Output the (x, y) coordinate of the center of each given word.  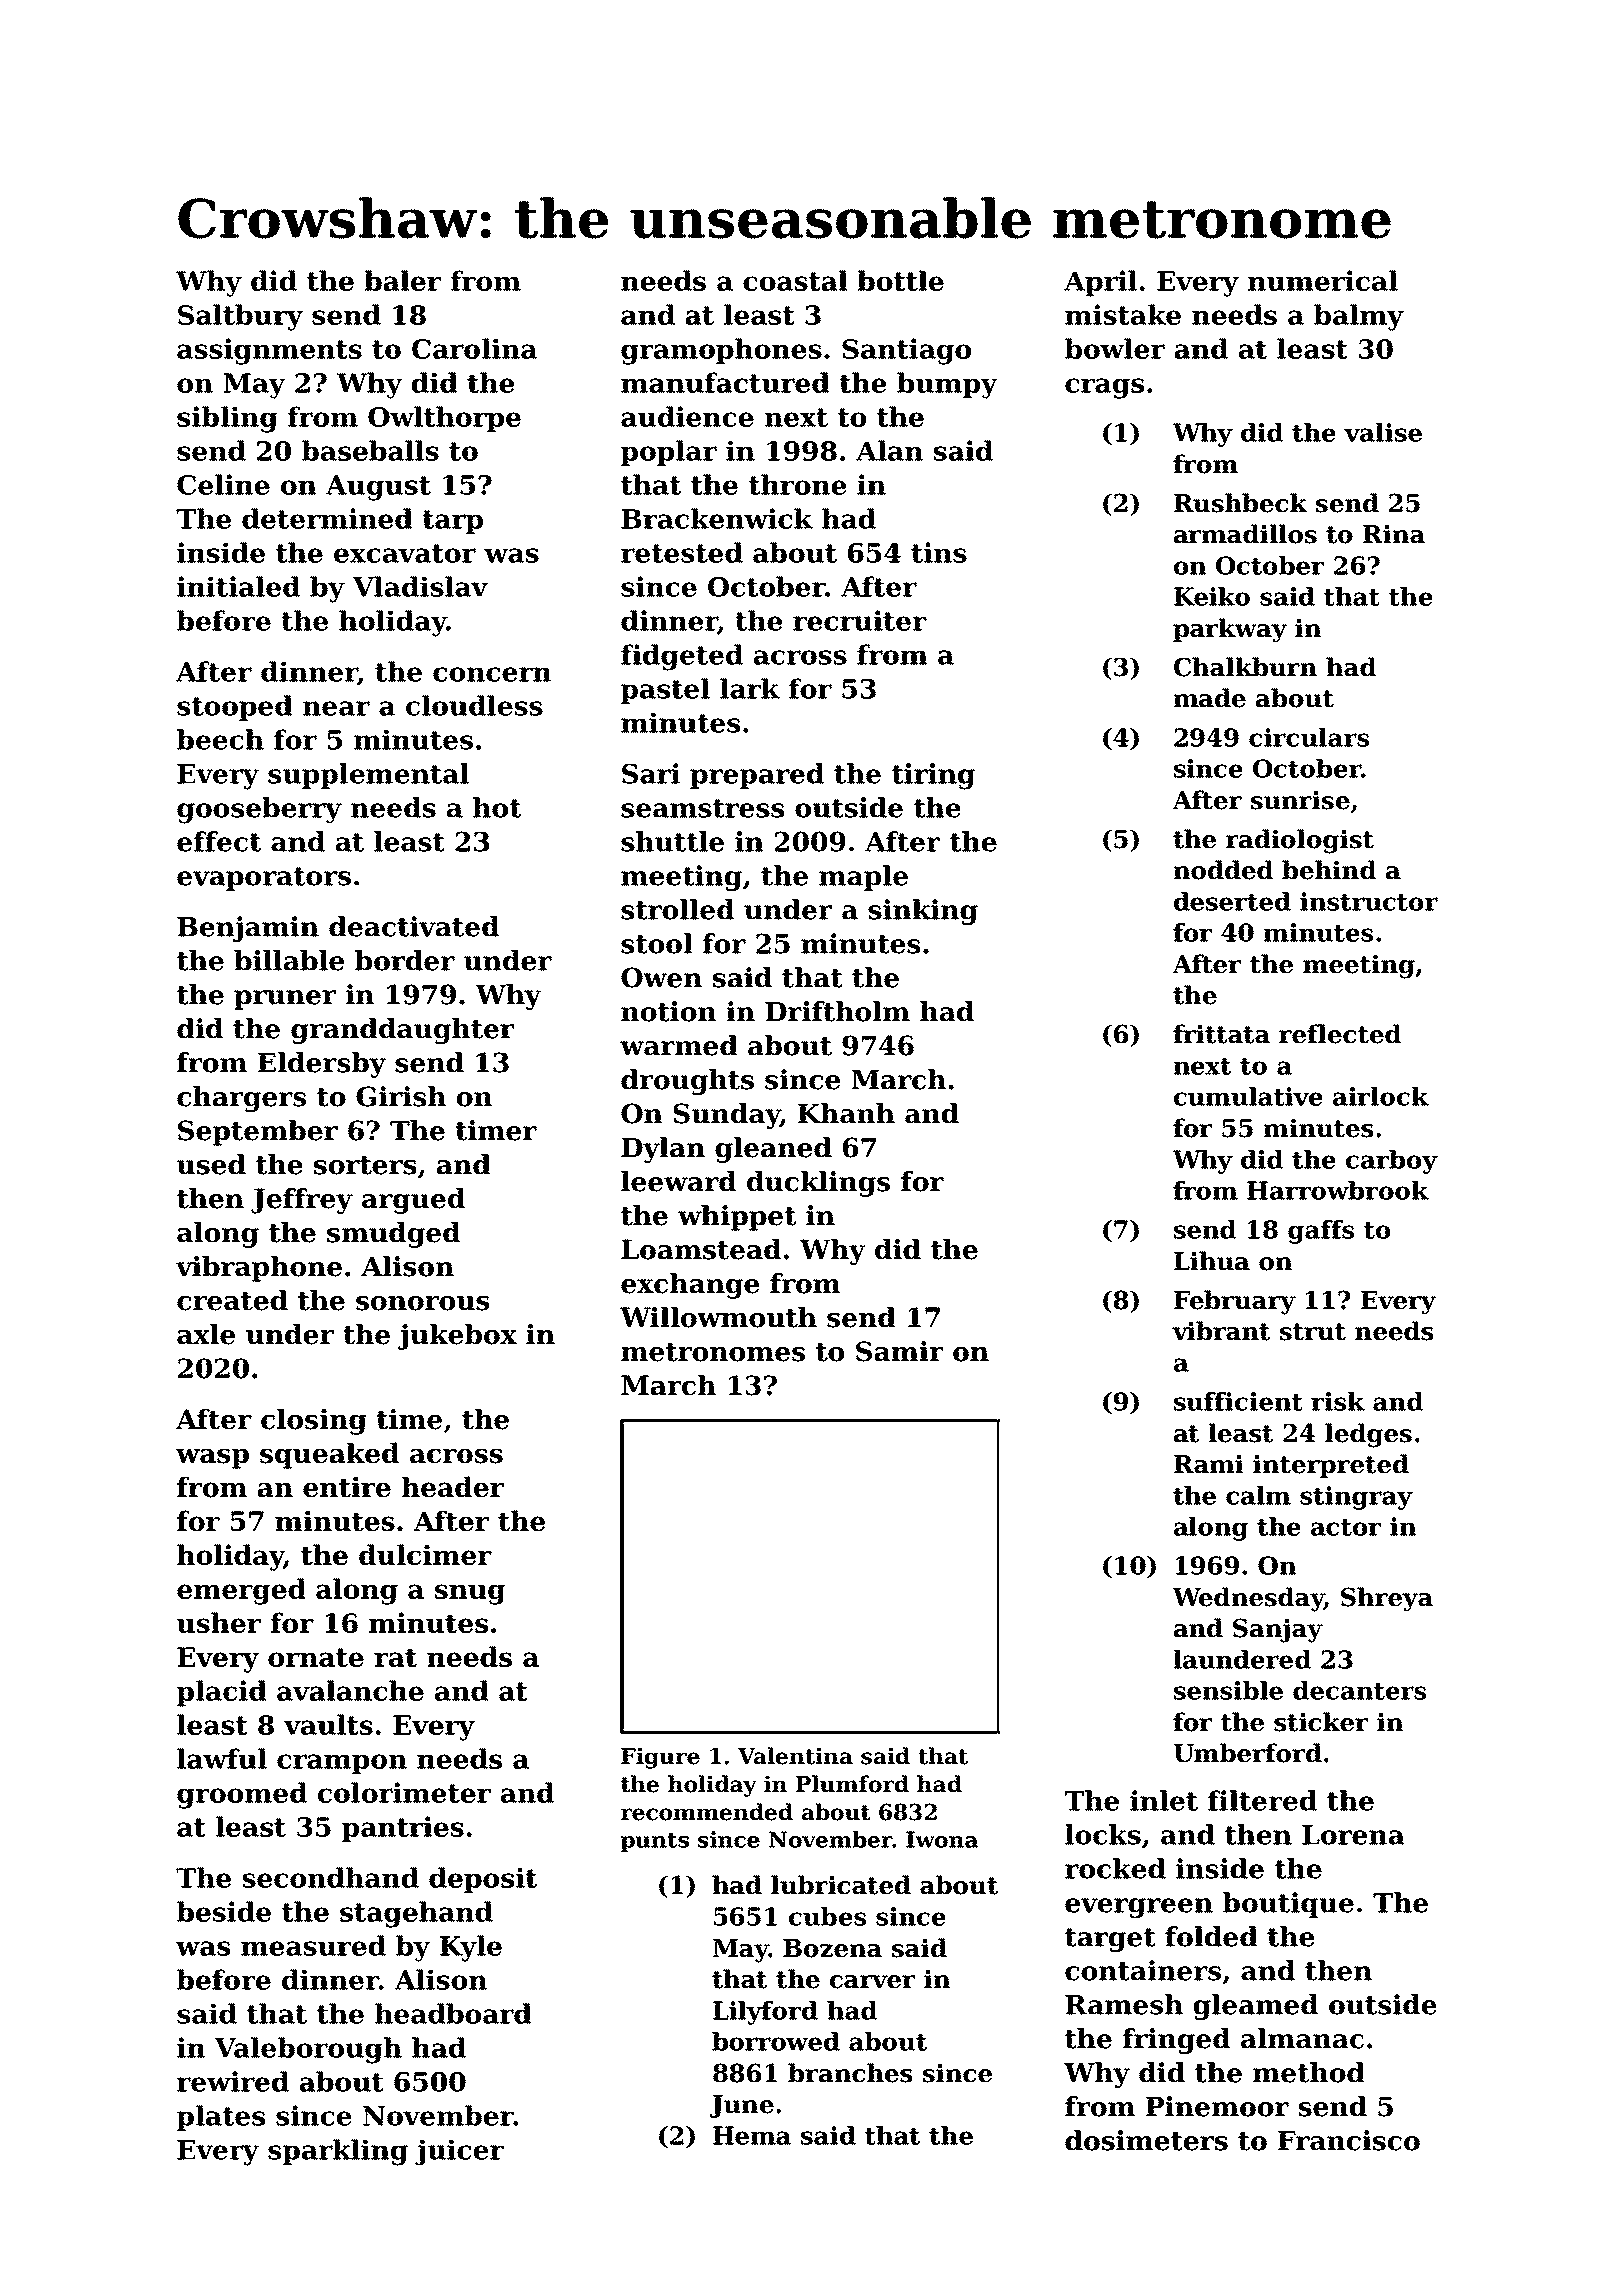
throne (798, 484)
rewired (233, 2081)
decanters (1359, 1690)
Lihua (1212, 1261)
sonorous (423, 1303)
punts (655, 1842)
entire (347, 1487)
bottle (900, 280)
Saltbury (240, 317)
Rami (1208, 1464)
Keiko (1212, 596)
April (1100, 283)
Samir (899, 1351)
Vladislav (420, 586)
